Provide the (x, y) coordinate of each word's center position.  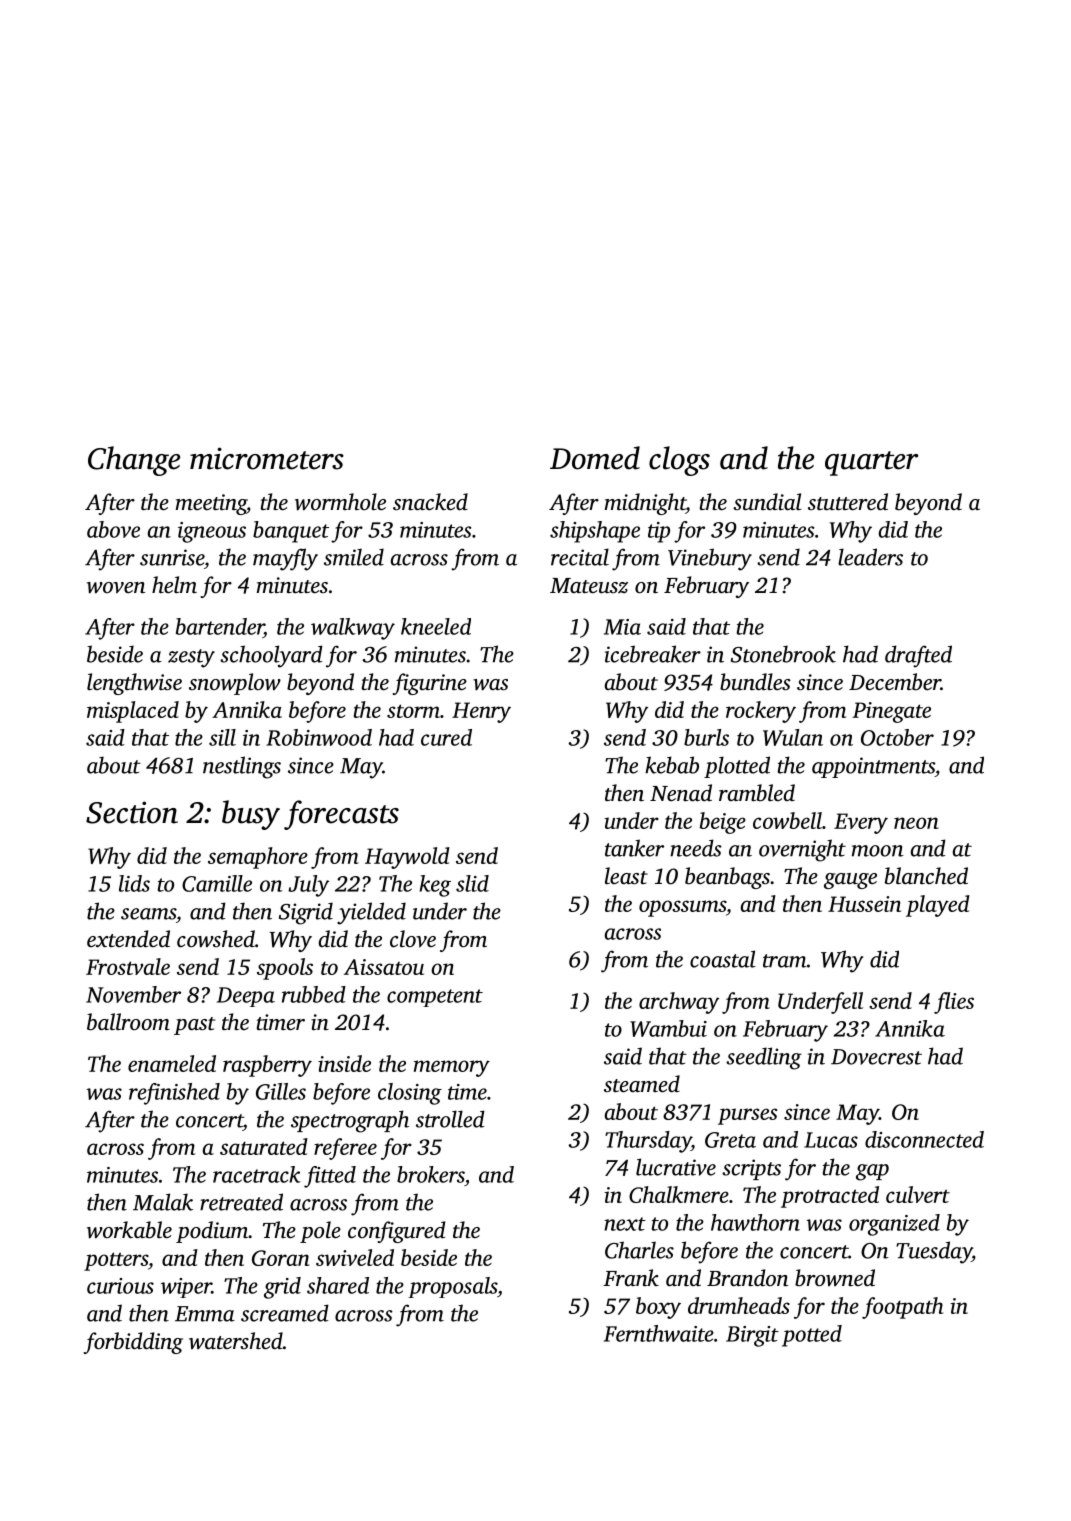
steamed (642, 1084)
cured (446, 737)
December (895, 682)
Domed (595, 458)
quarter (871, 463)
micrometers (267, 458)
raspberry (267, 1066)
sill (222, 737)
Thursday (648, 1142)
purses (747, 1116)
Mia (622, 627)
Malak (163, 1202)
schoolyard (271, 656)
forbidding (133, 1343)
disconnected (924, 1139)
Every (861, 823)
